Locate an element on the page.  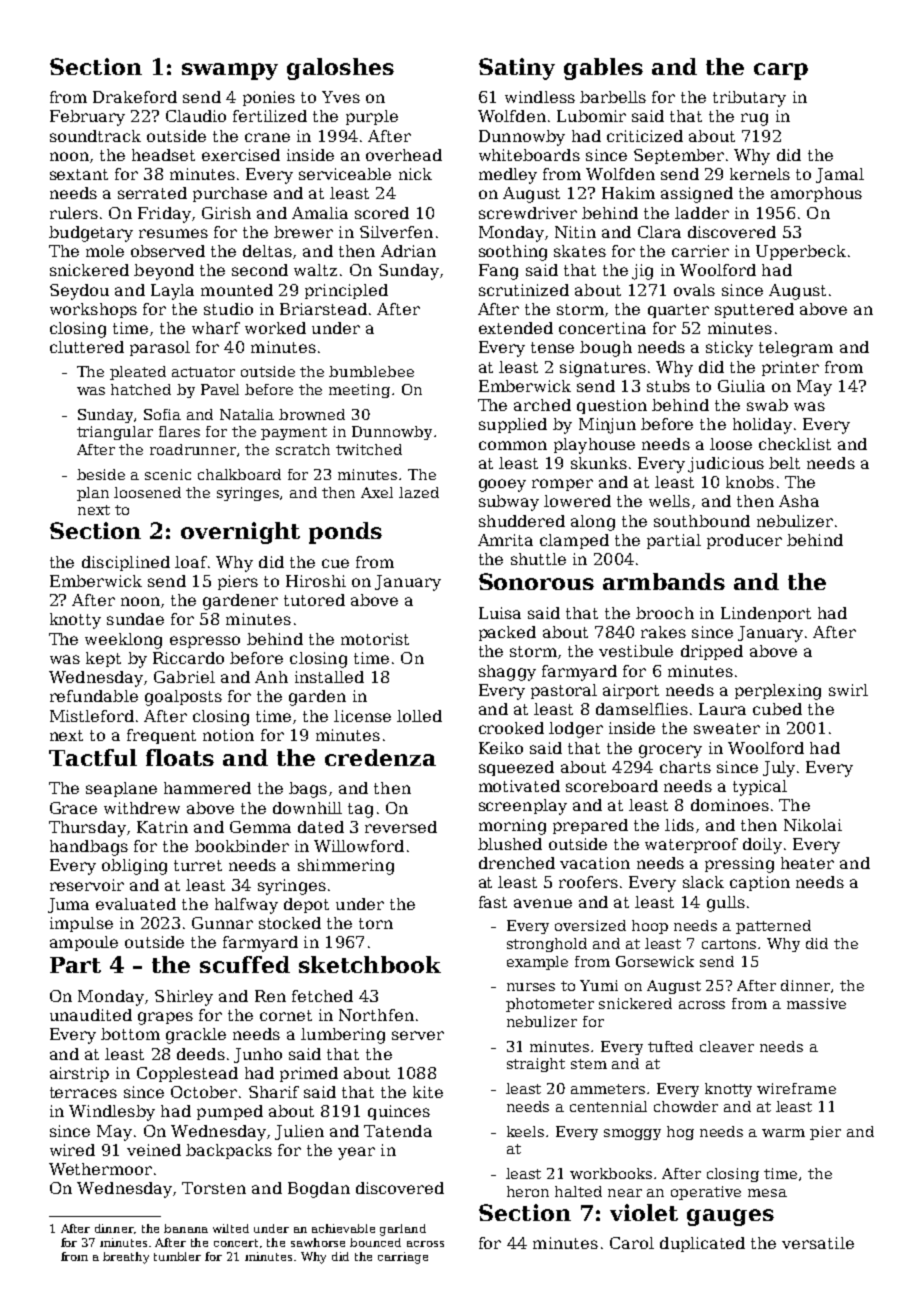
sputtered is located at coordinates (754, 310).
